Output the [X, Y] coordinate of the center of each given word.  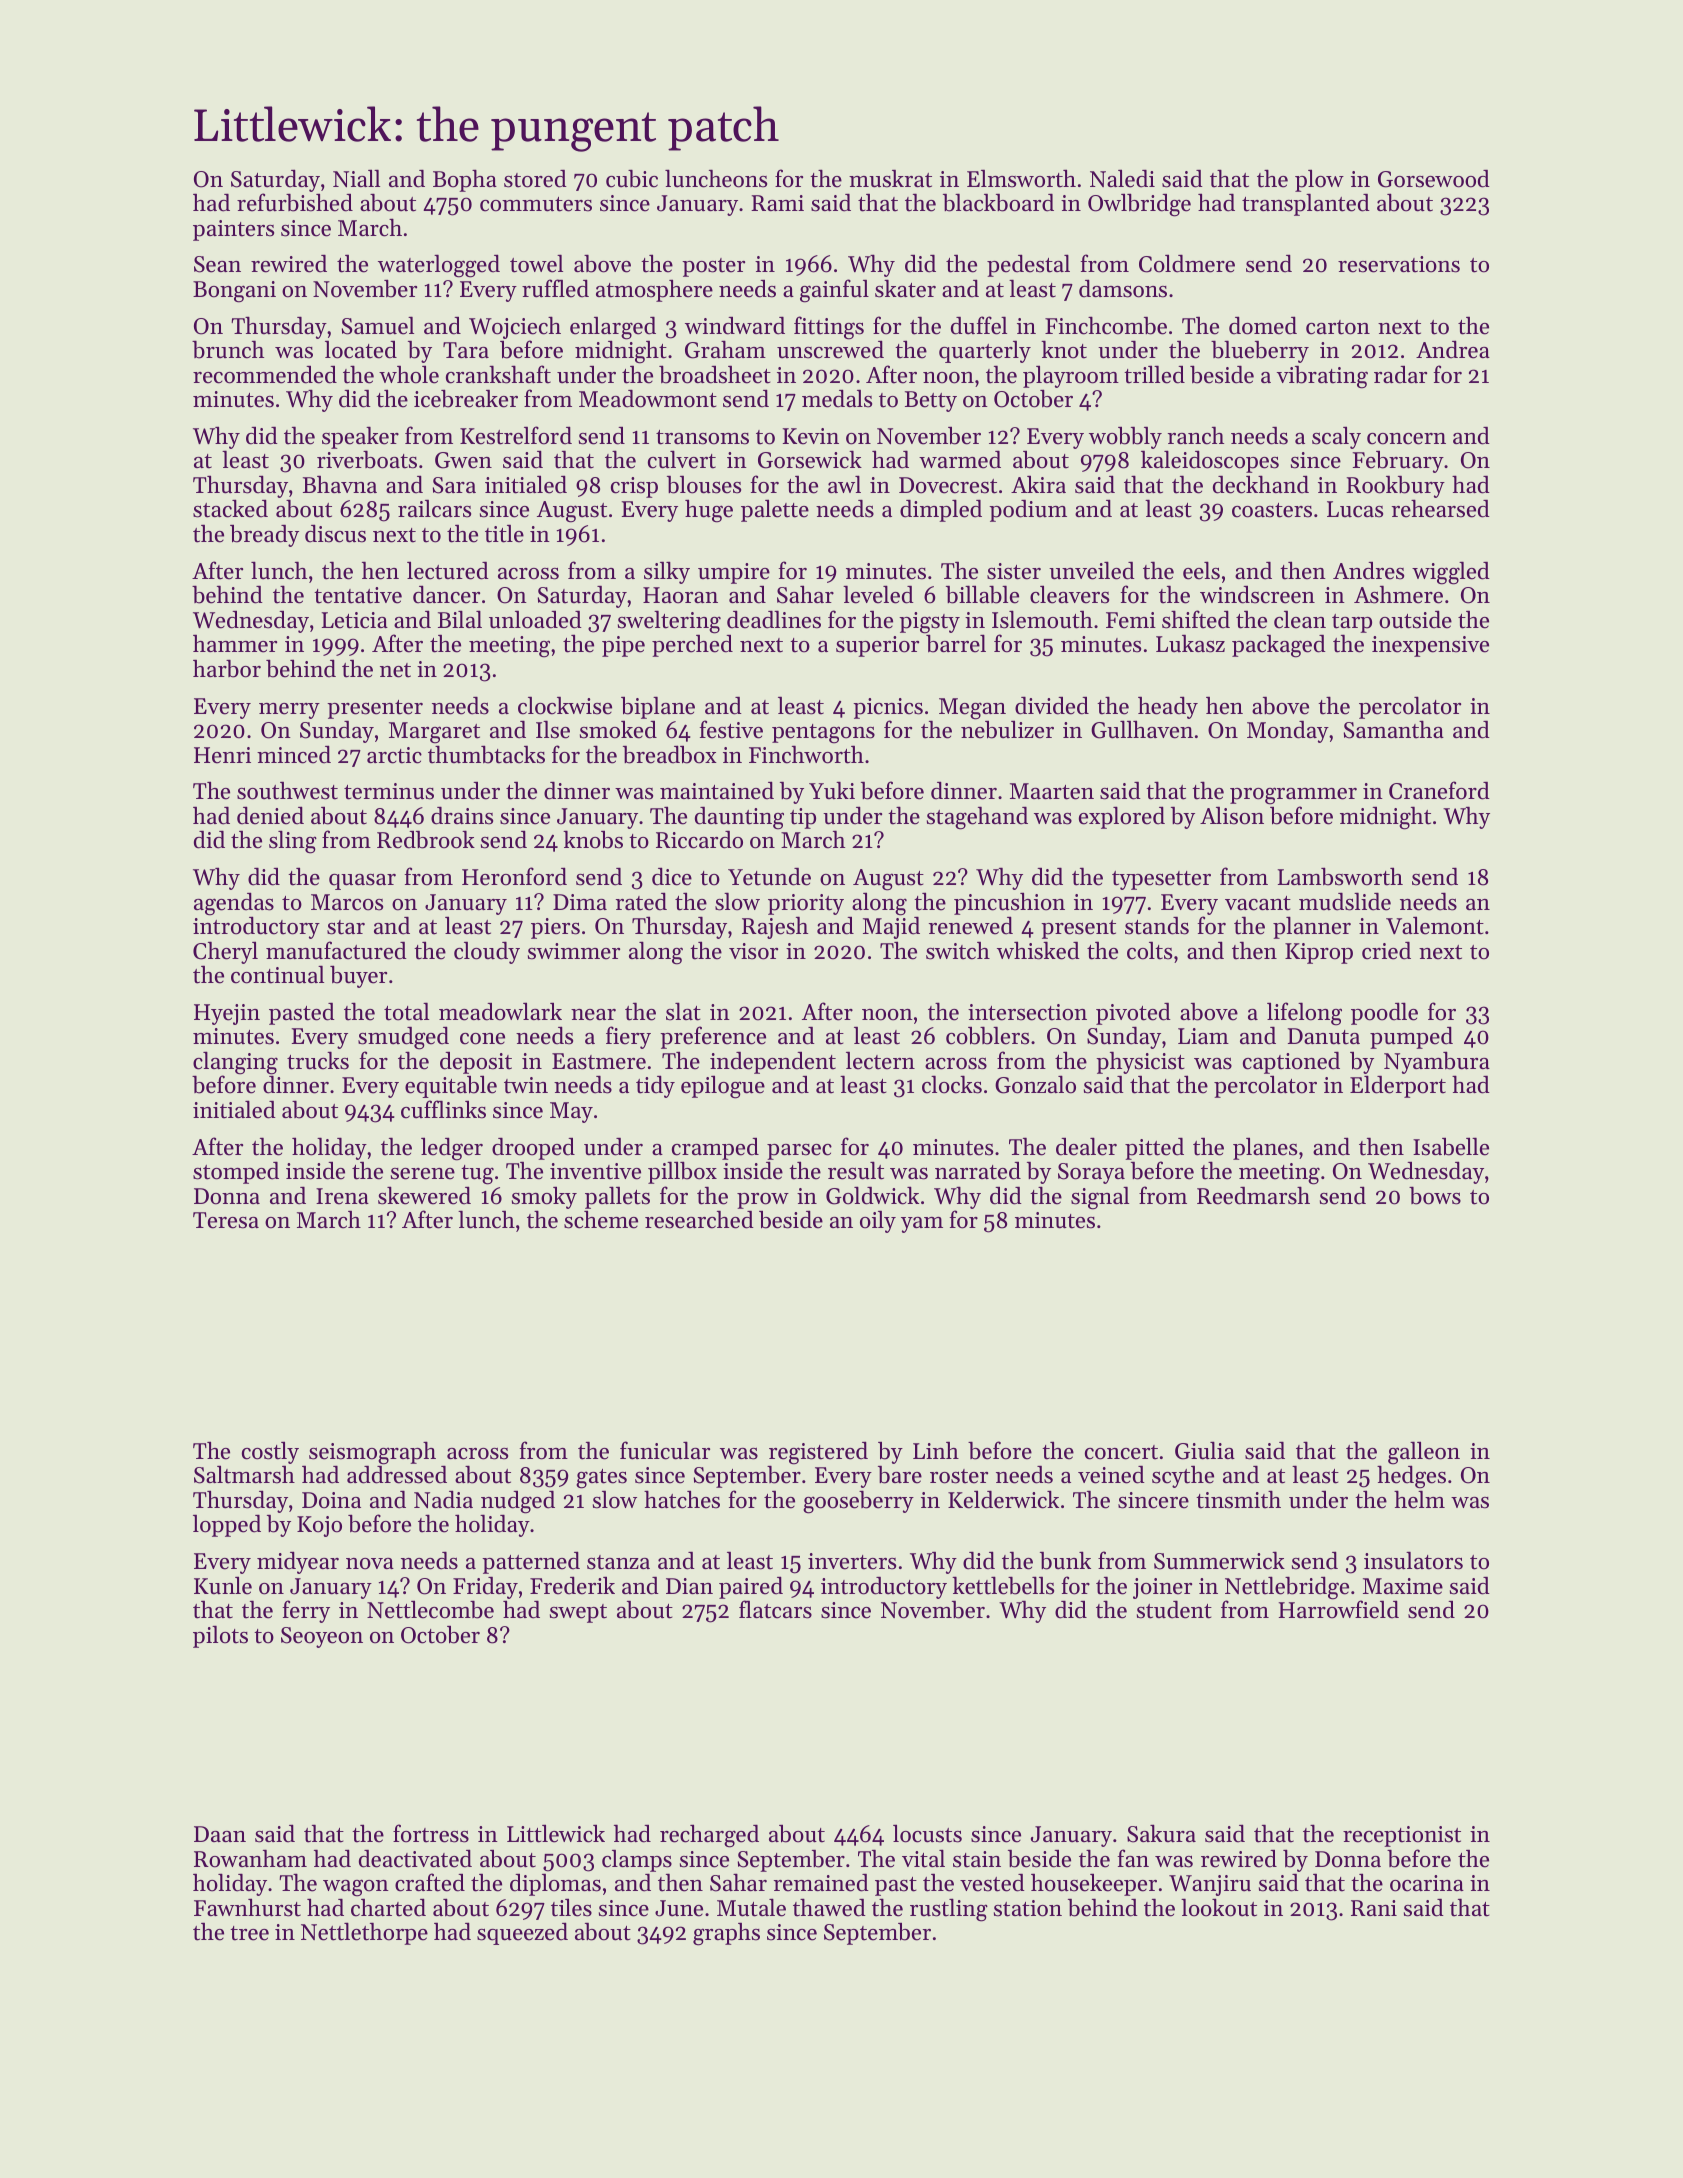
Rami [777, 203]
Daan [220, 1834]
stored [535, 179]
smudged [403, 1038]
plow [1319, 180]
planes [1265, 1148]
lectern [880, 1060]
